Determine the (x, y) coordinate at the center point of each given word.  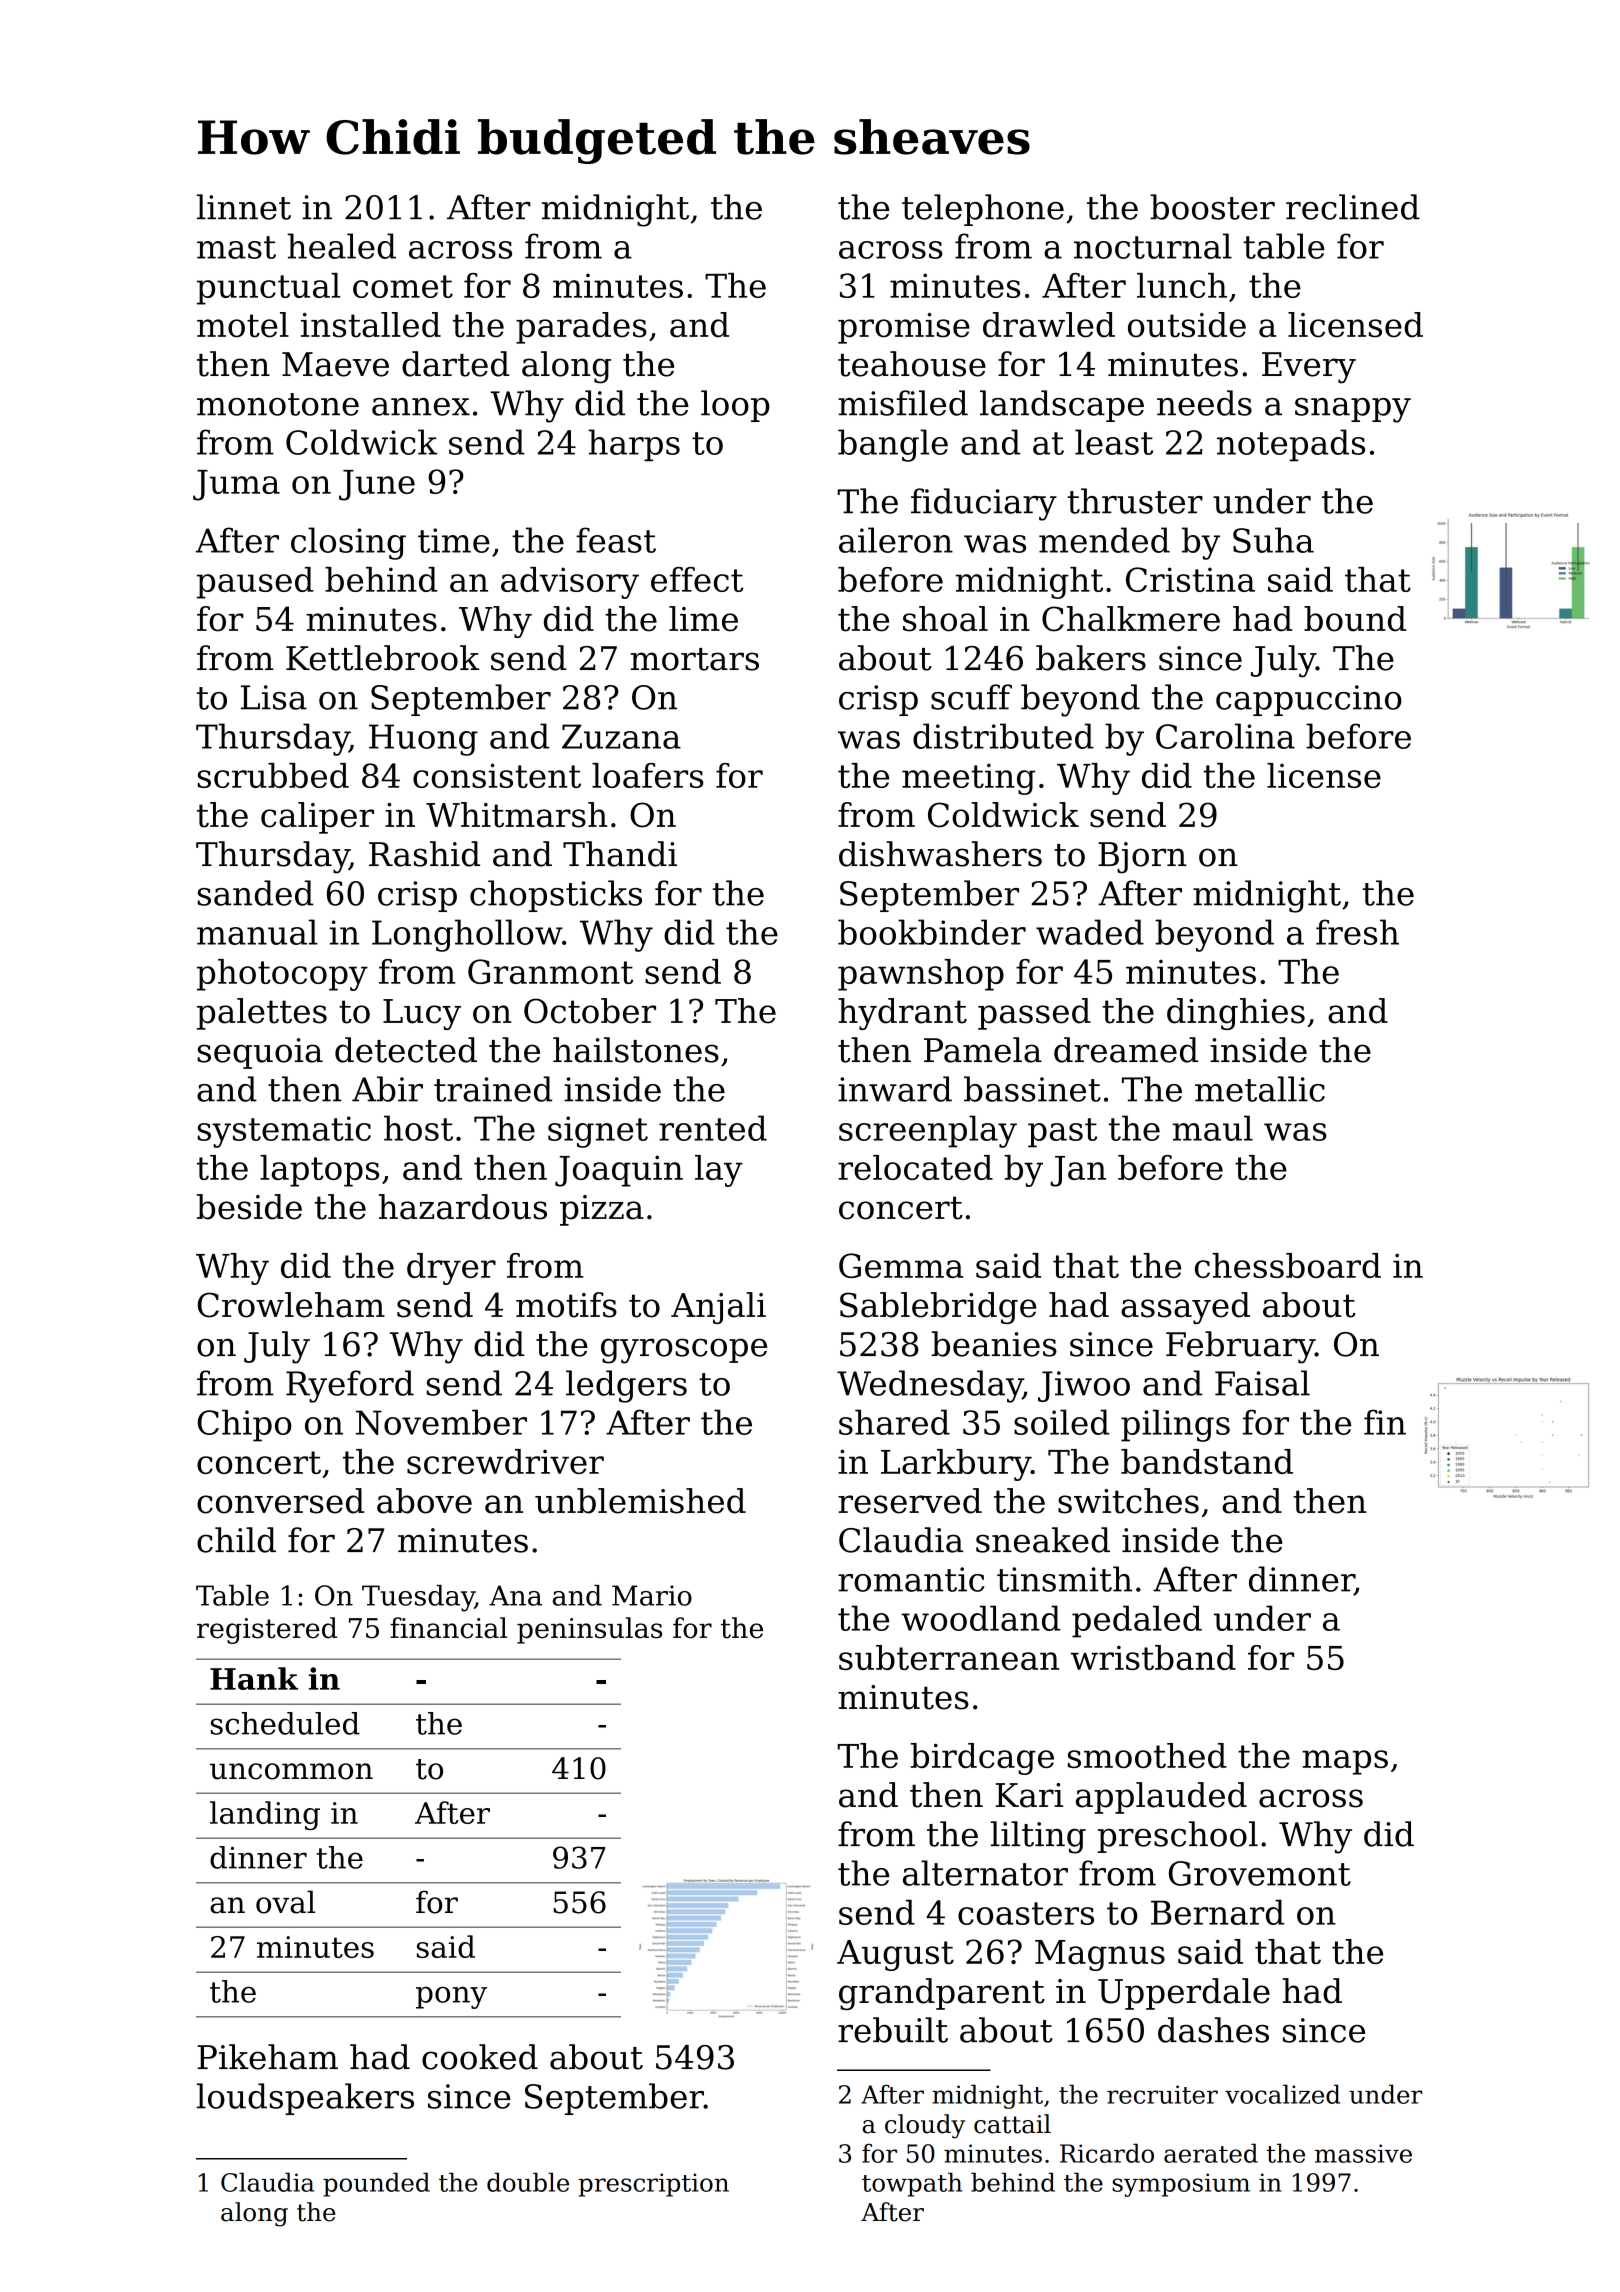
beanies (994, 1344)
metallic (1260, 1089)
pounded (376, 2184)
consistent (497, 775)
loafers (647, 775)
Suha (1273, 540)
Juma (236, 485)
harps (634, 445)
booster (1212, 207)
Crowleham (291, 1305)
